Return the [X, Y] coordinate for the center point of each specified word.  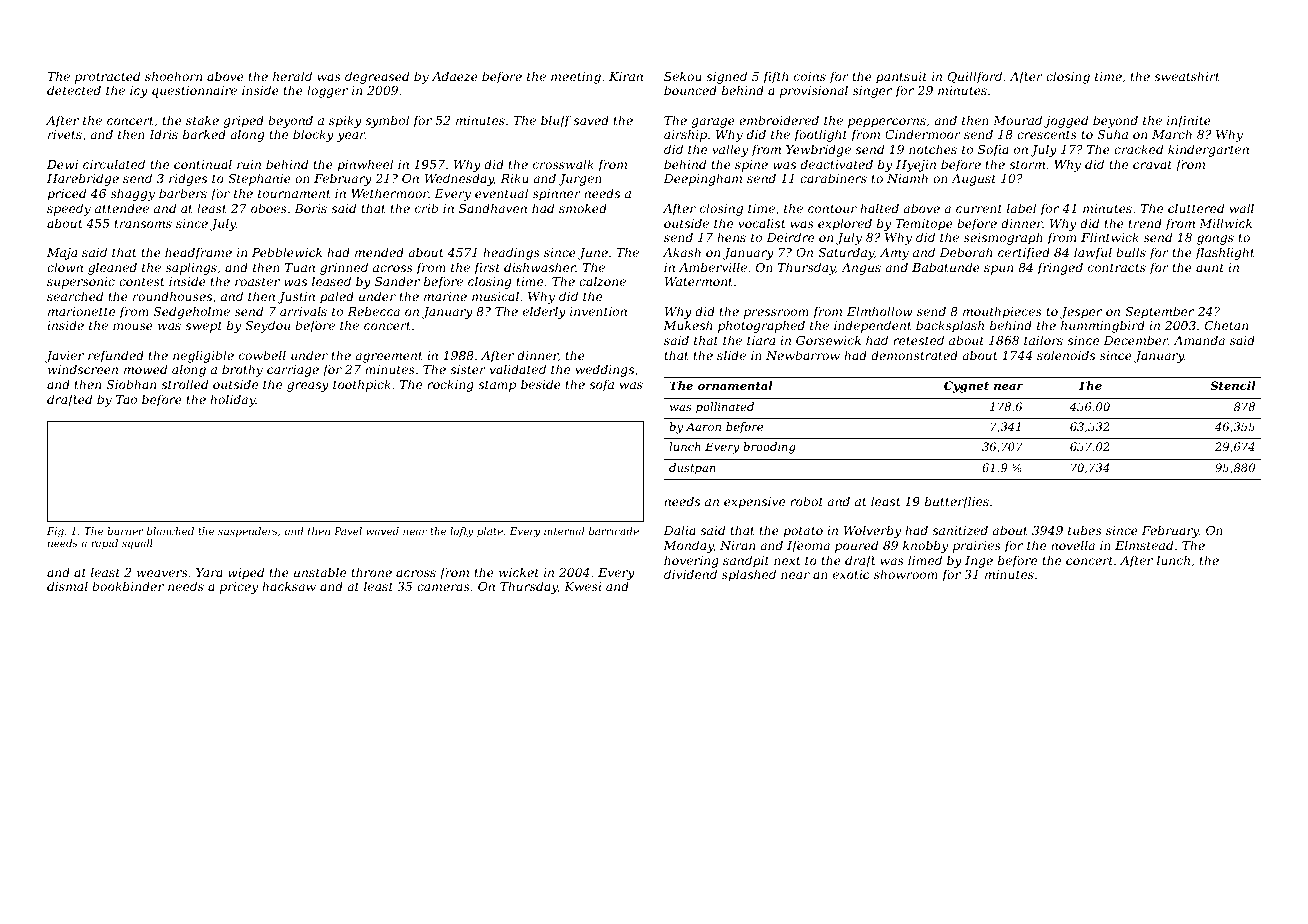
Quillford [975, 77]
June [593, 254]
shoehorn [173, 76]
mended [379, 252]
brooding [769, 448]
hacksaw [289, 586]
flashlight [1225, 253]
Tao [126, 399]
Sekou [683, 76]
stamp [497, 386]
